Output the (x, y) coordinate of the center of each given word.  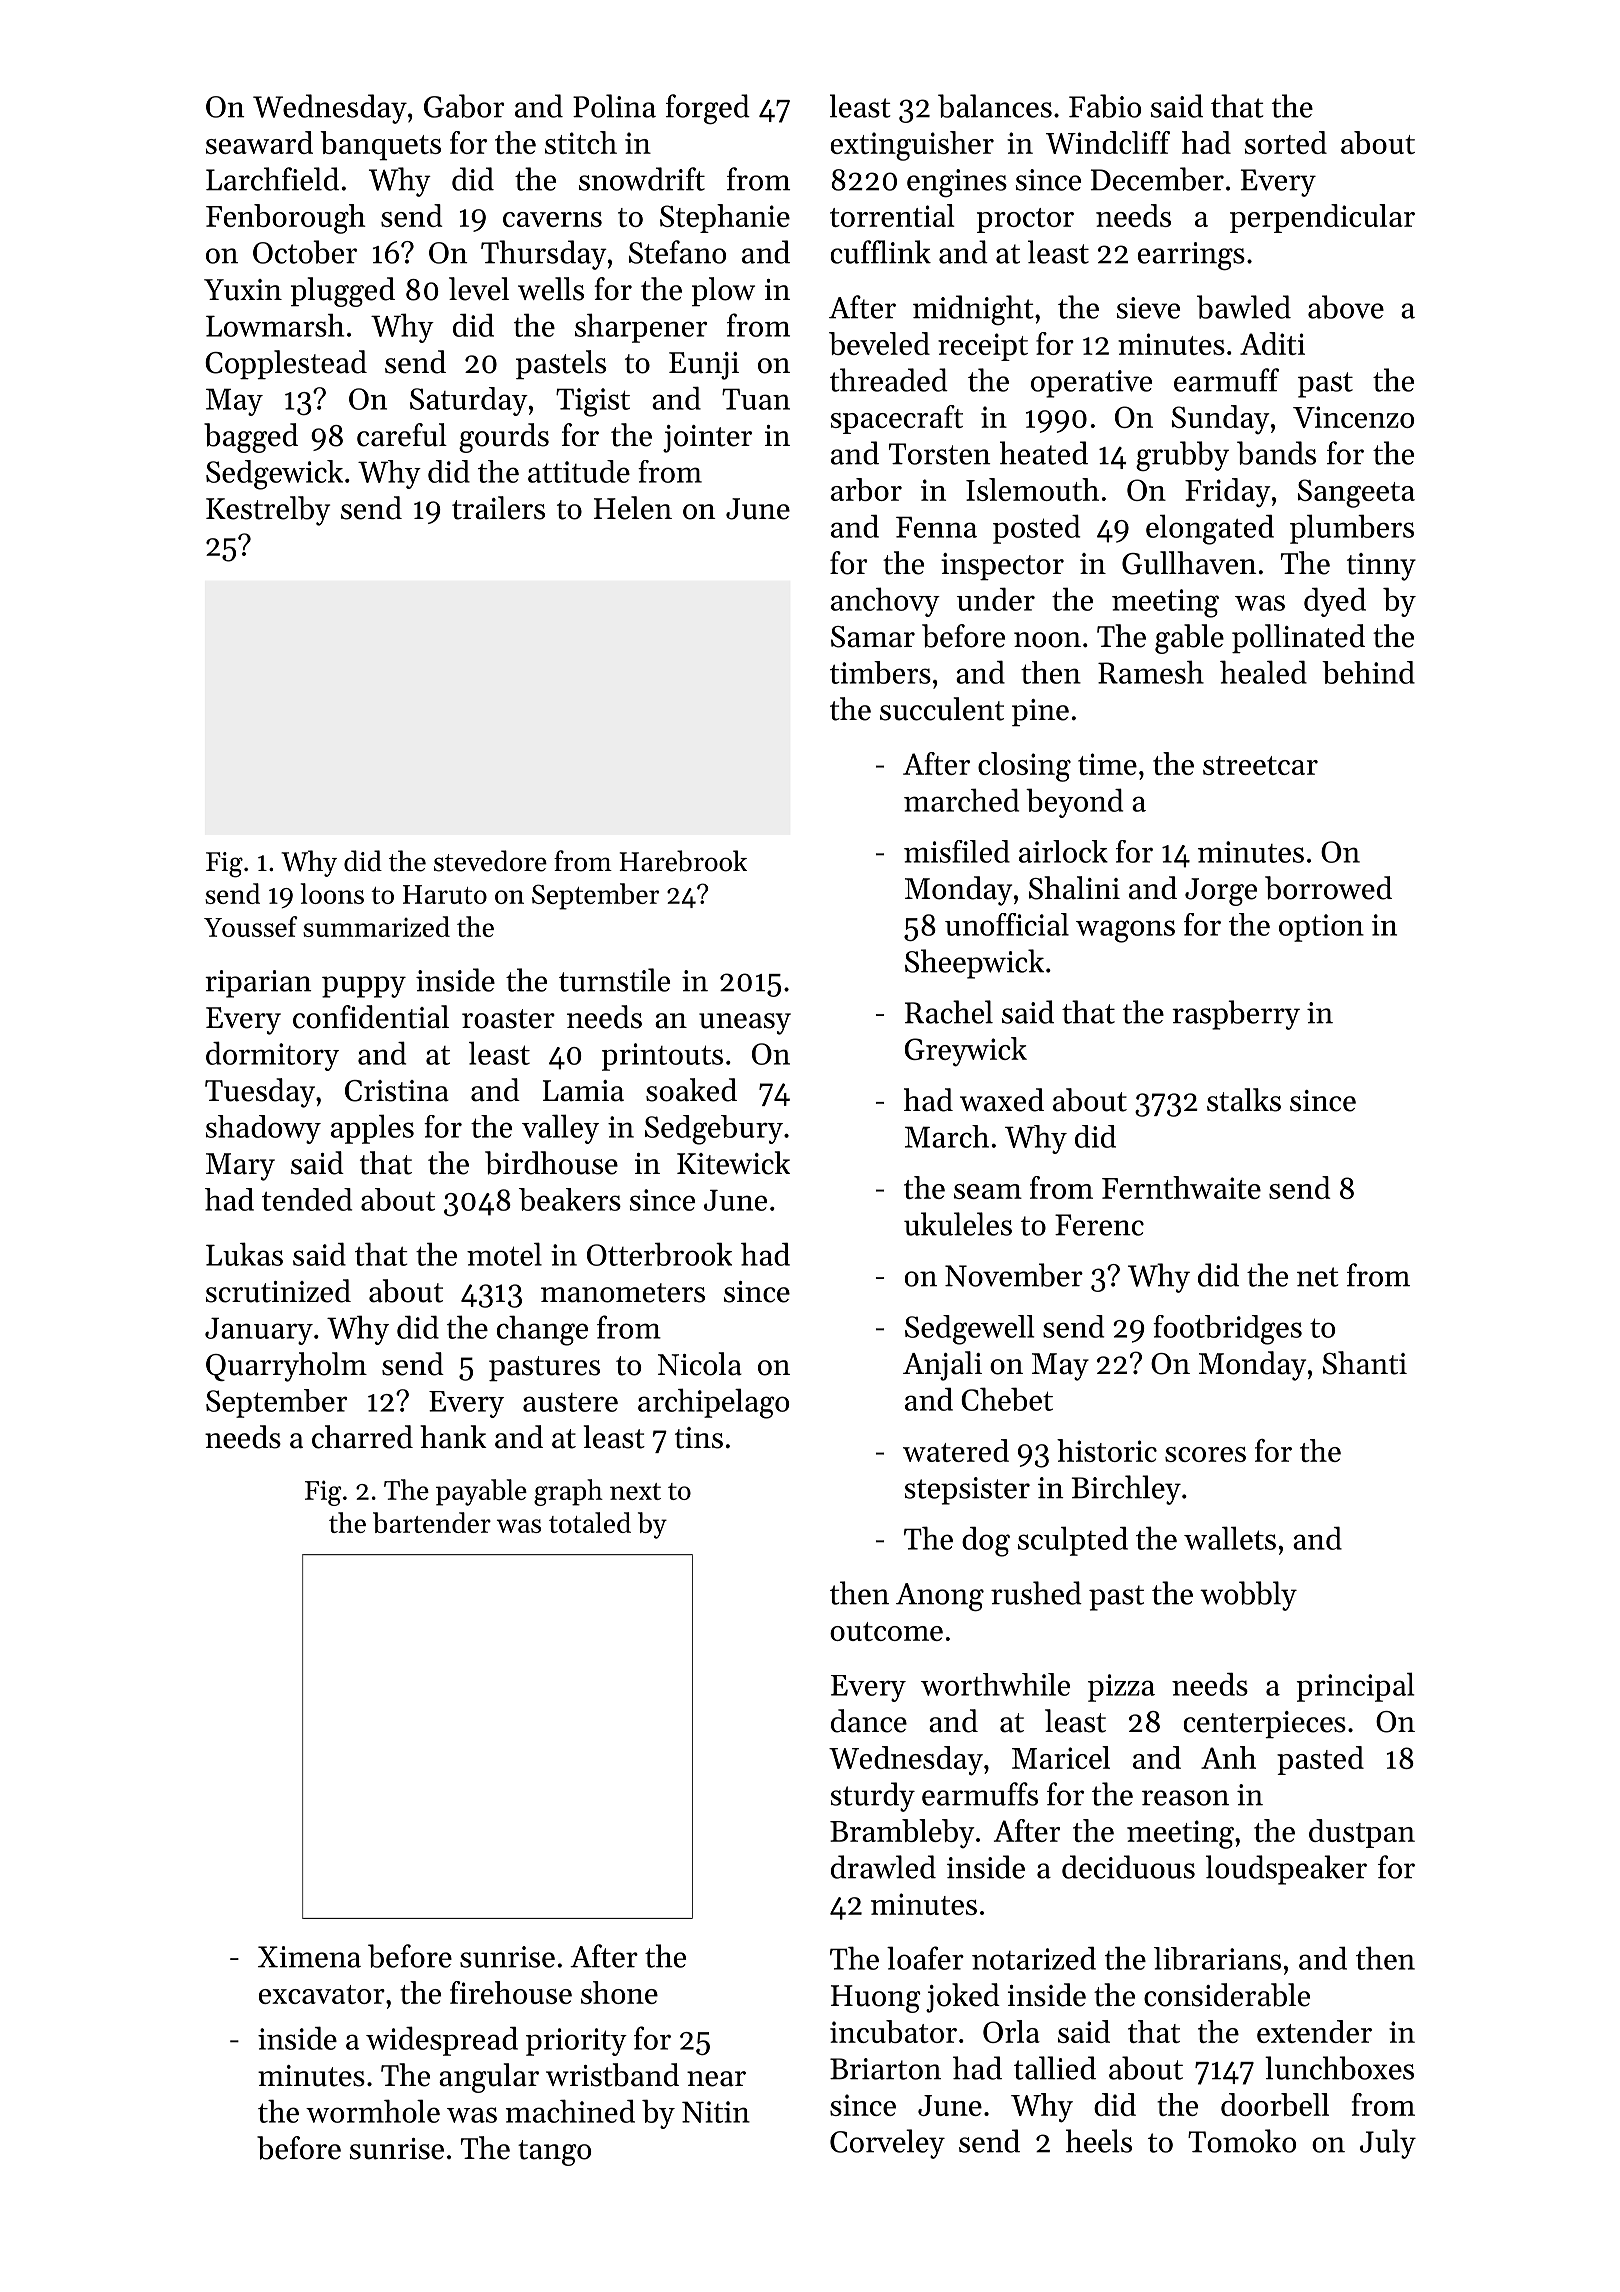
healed (1263, 672)
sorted (1286, 142)
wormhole (373, 2111)
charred (362, 1437)
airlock (1063, 851)
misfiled (957, 851)
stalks (1244, 1100)
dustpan (1362, 1833)
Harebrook (683, 861)
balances (995, 106)
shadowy (263, 1129)
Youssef (251, 926)
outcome (886, 1631)
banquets (380, 146)
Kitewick (733, 1163)
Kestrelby (268, 511)
